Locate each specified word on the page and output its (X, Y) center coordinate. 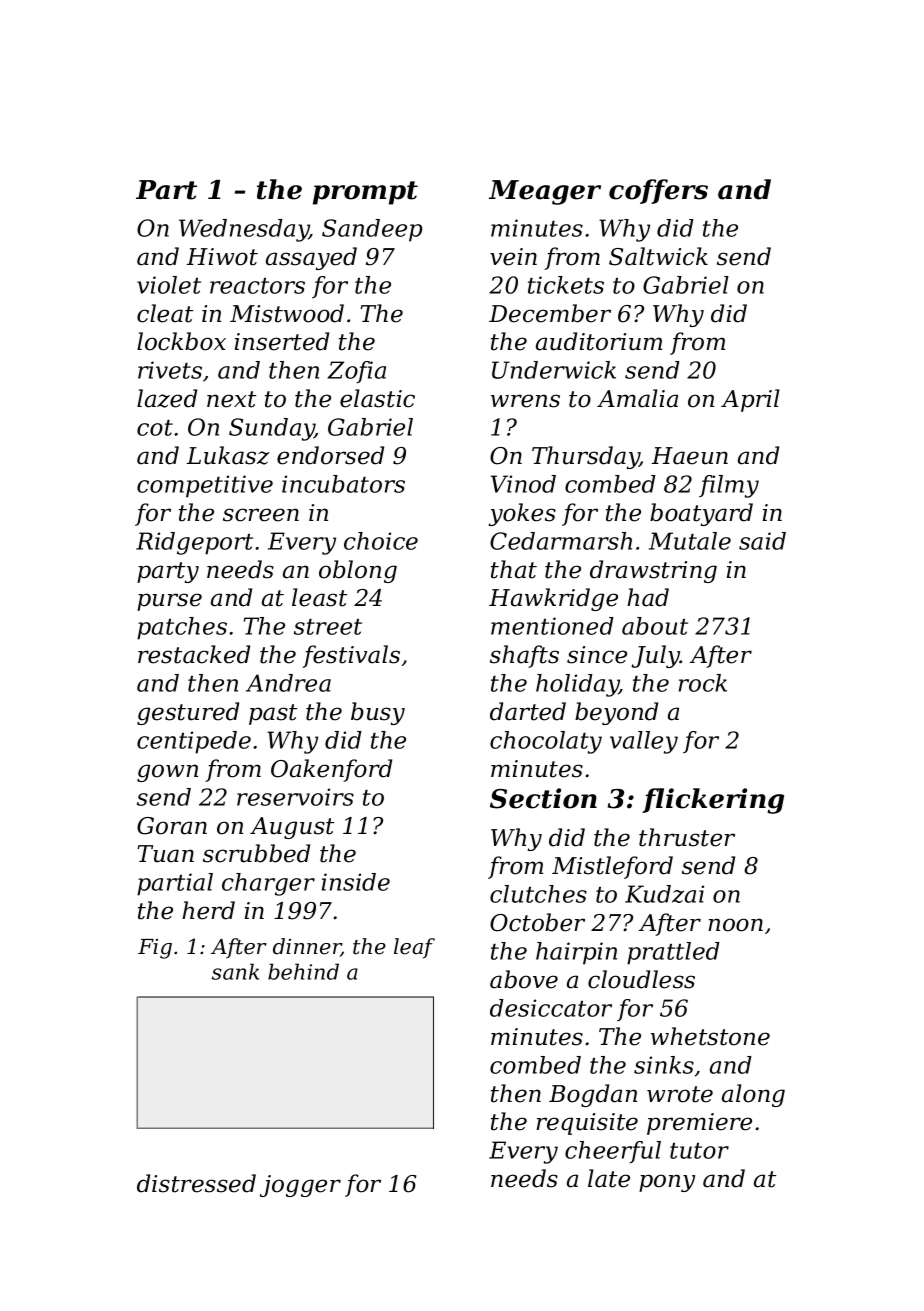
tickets (566, 285)
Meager (545, 192)
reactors (257, 286)
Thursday (586, 457)
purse (169, 602)
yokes (522, 514)
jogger (300, 1186)
